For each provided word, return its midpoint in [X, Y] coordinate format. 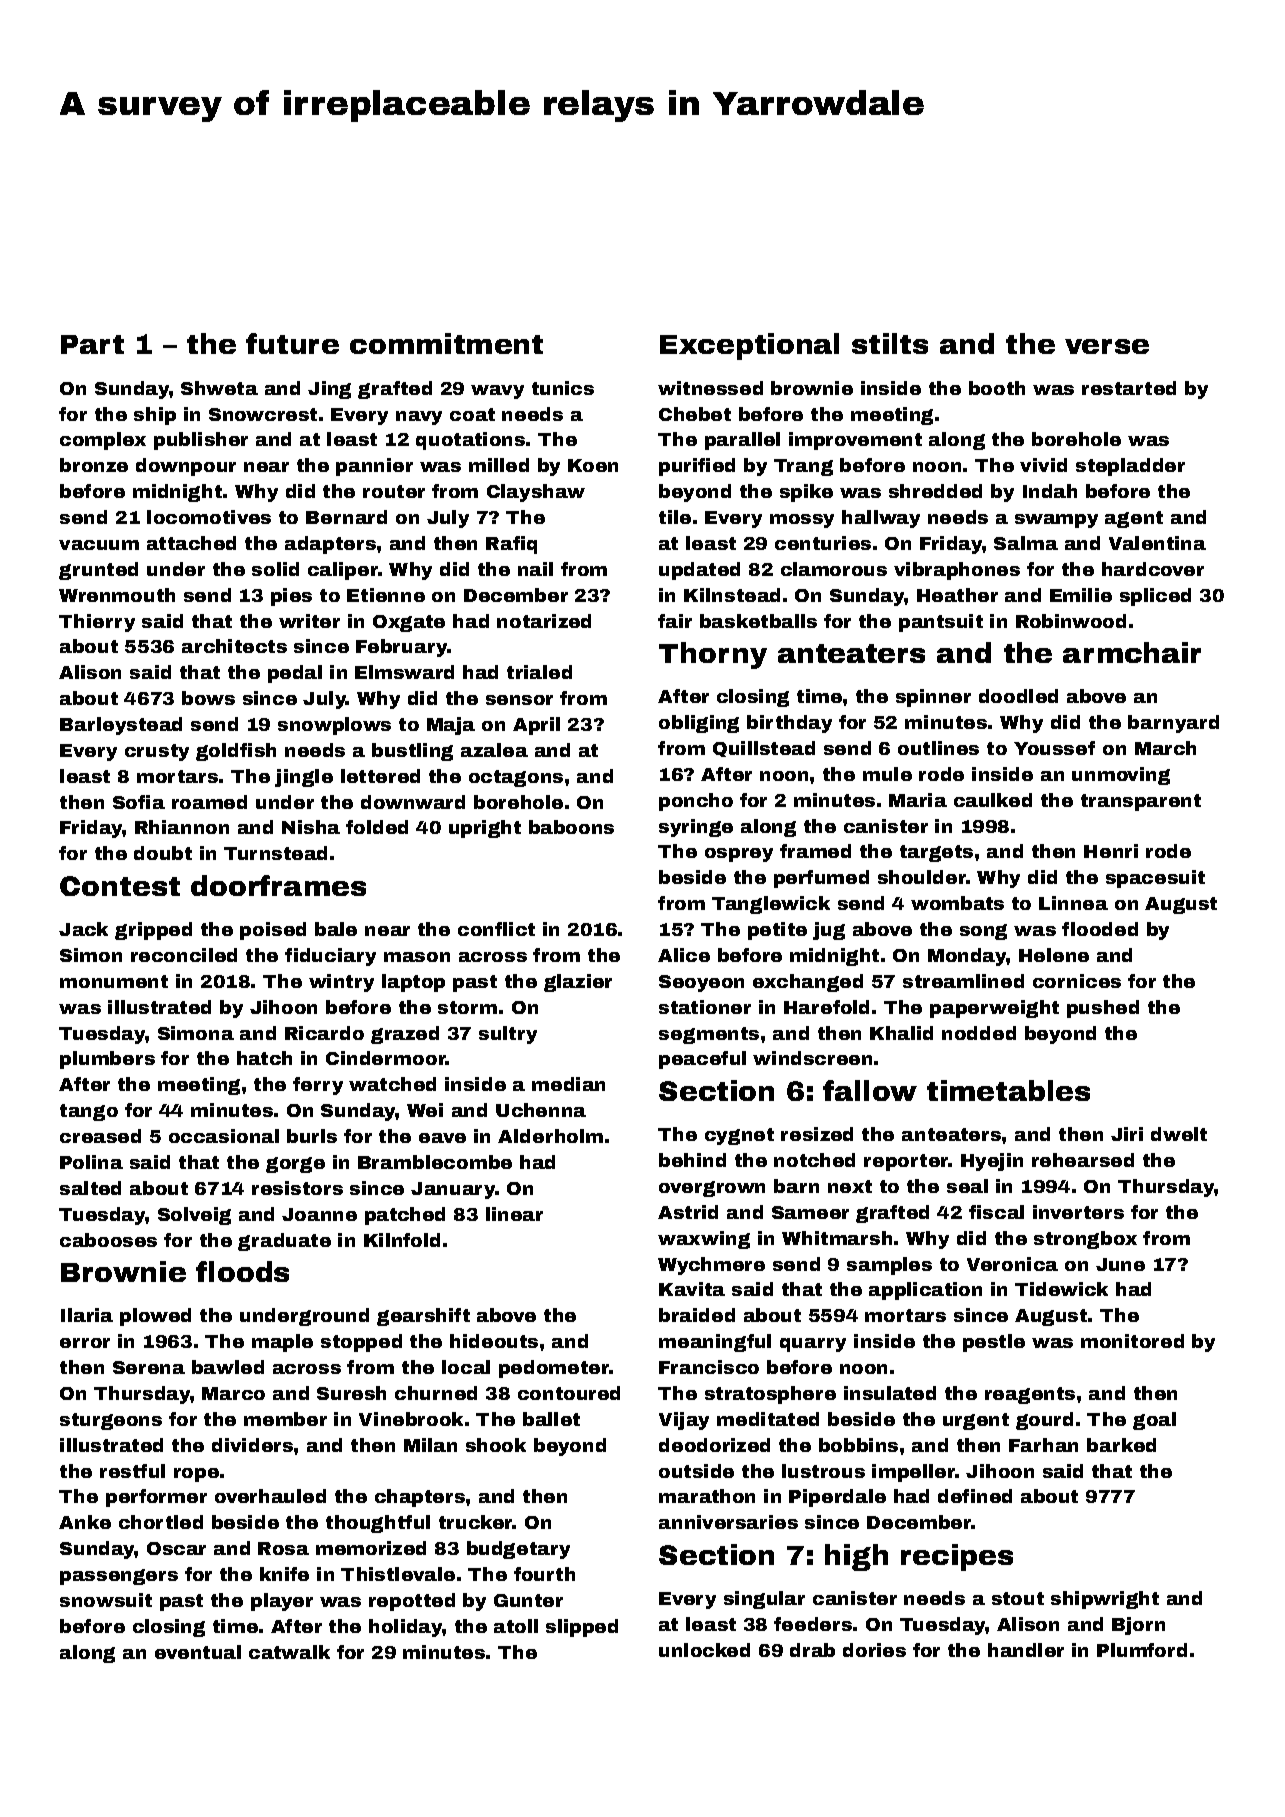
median [568, 1084]
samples [889, 1266]
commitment [446, 343]
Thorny [713, 655]
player [282, 1602]
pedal [295, 674]
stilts [890, 343]
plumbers [107, 1060]
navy [419, 418]
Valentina [1157, 543]
